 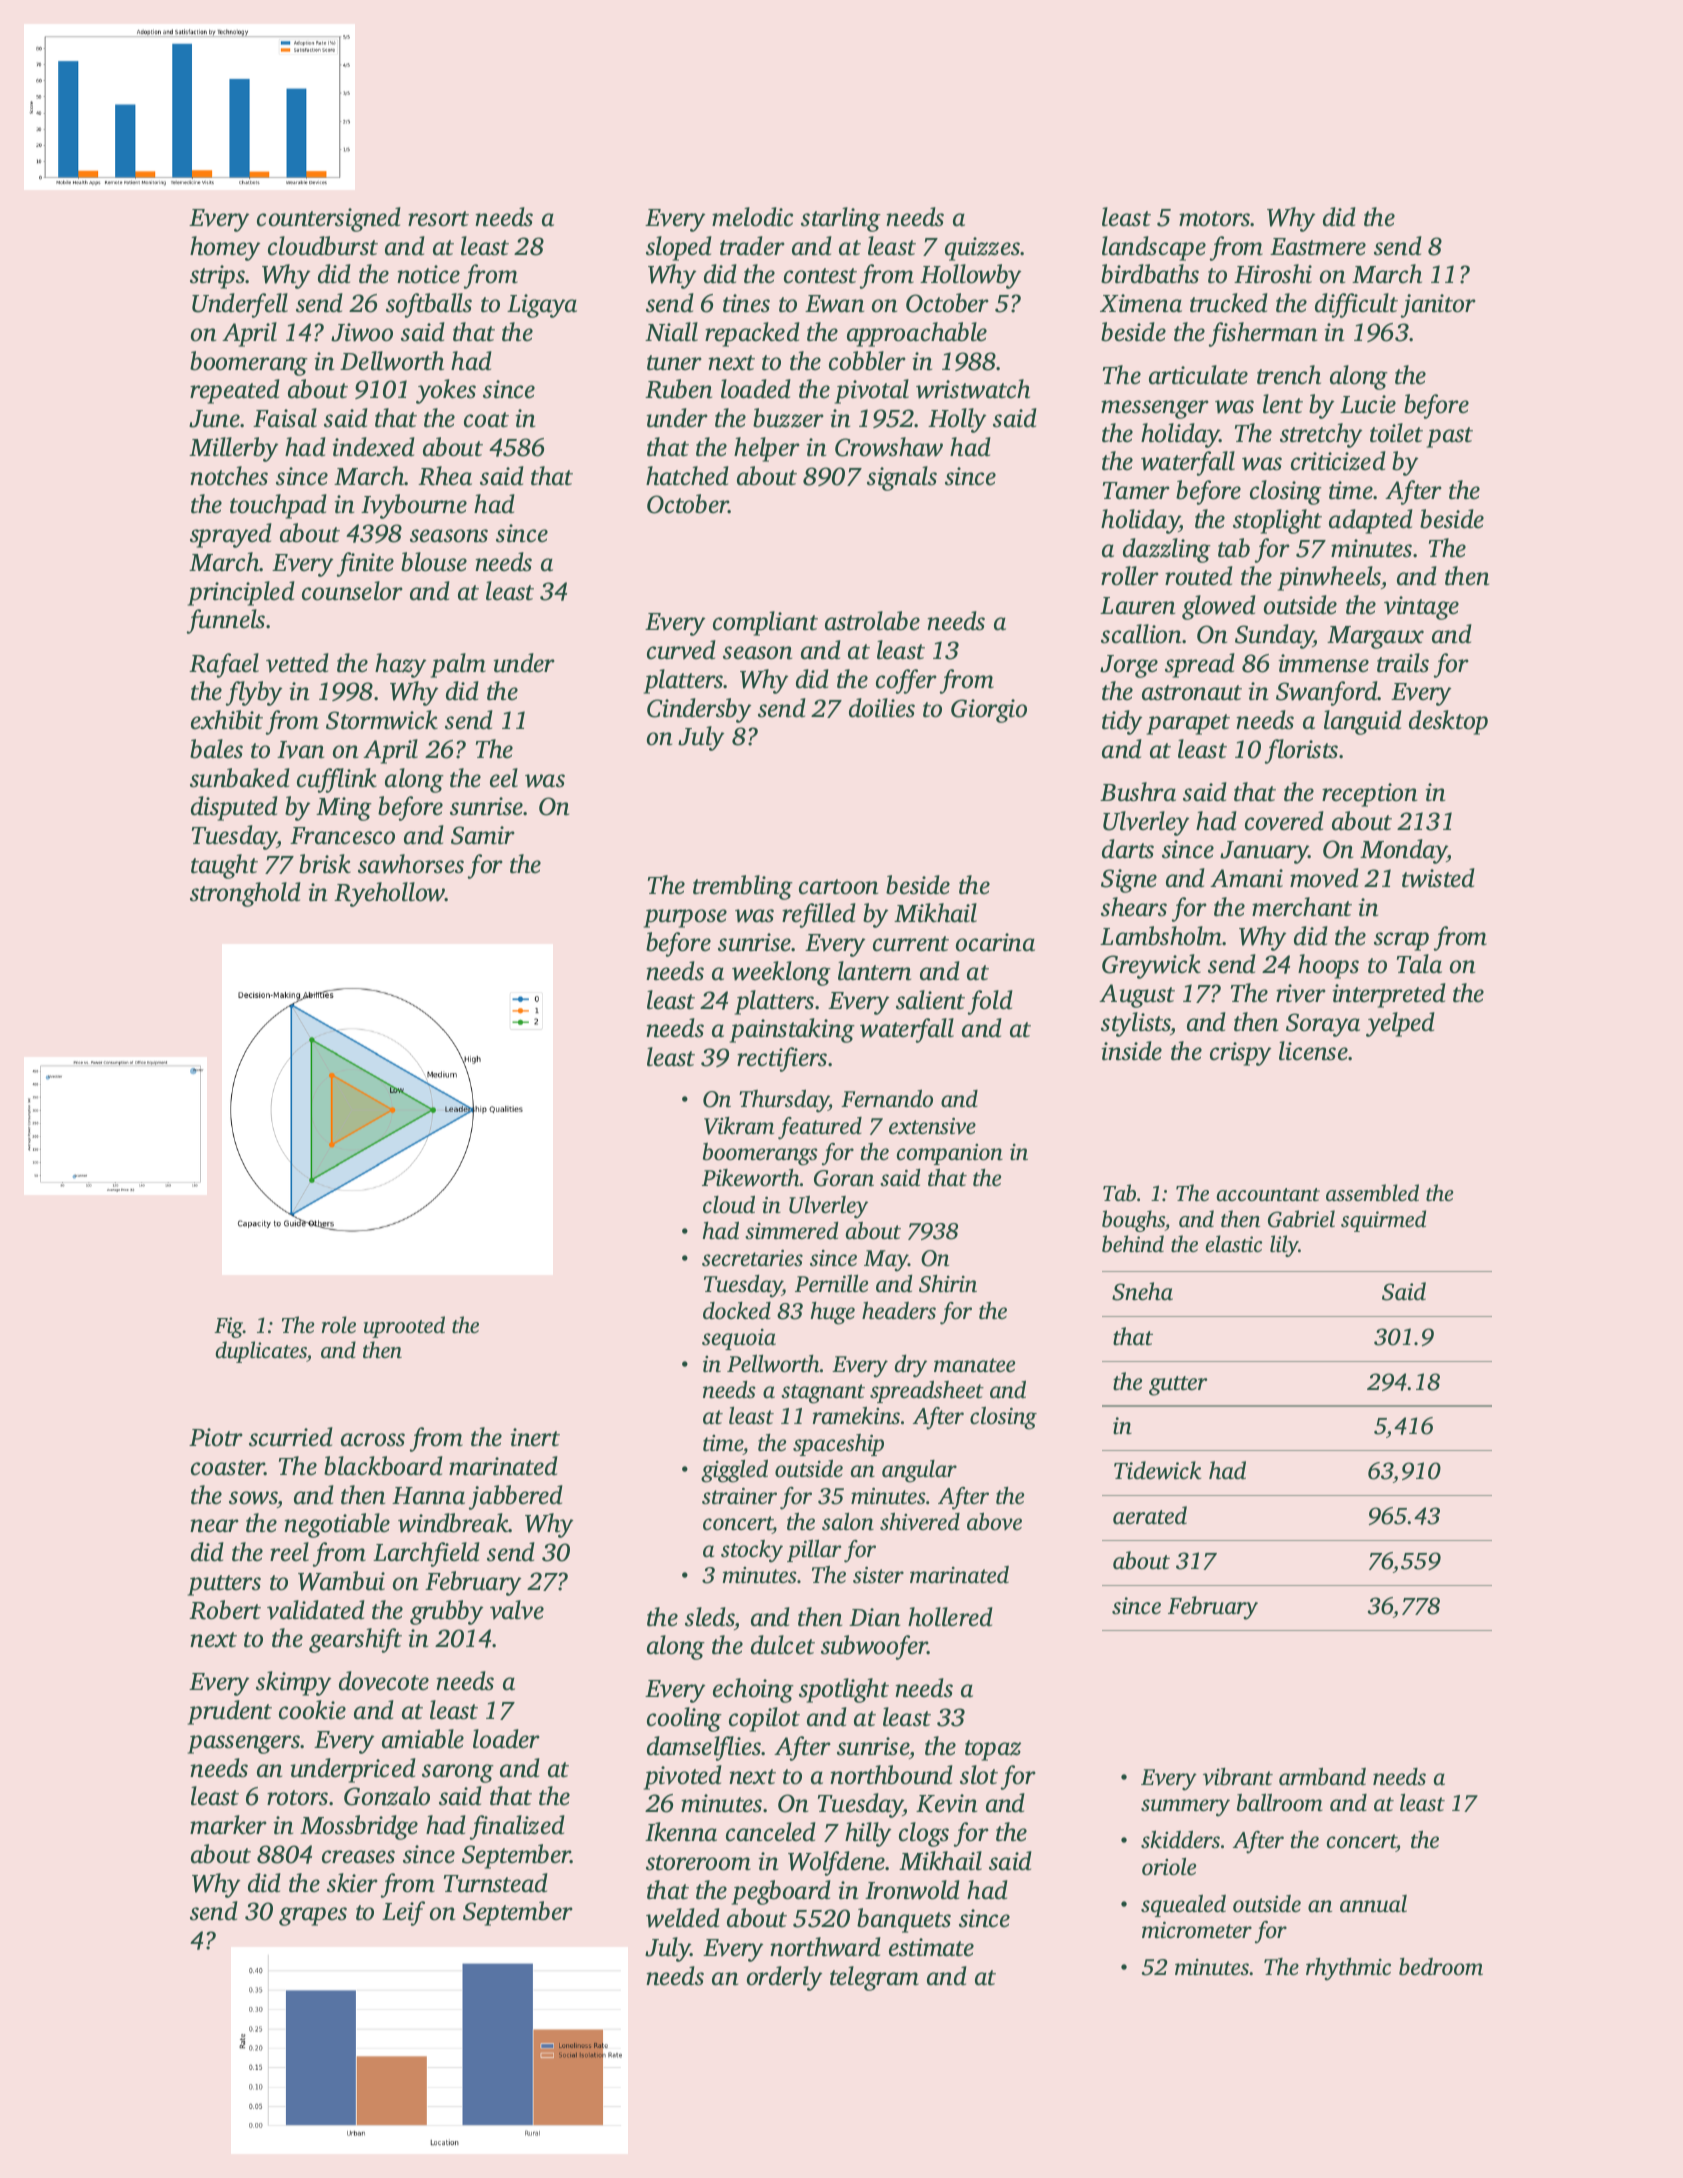 I want to click on purpose, so click(x=685, y=918).
